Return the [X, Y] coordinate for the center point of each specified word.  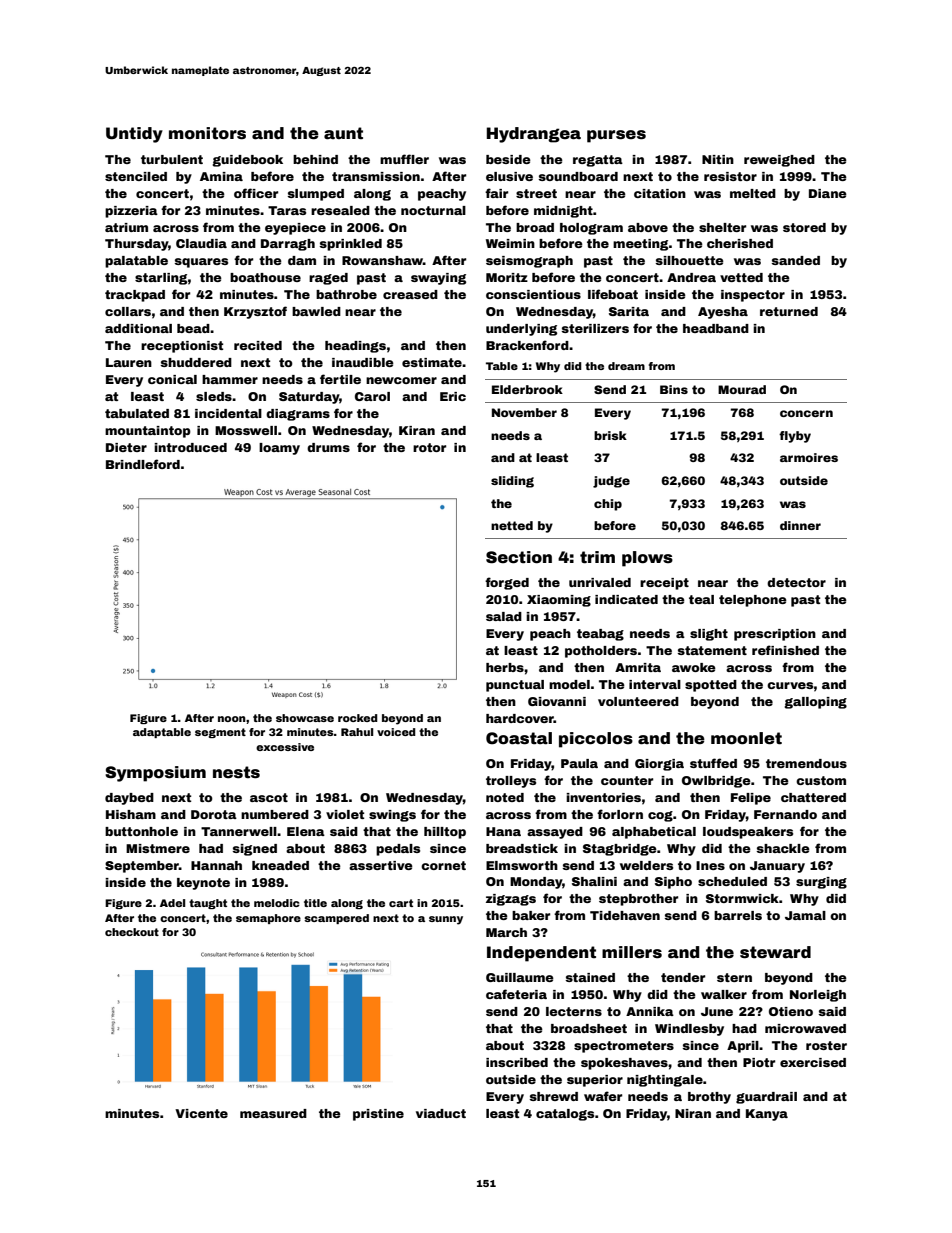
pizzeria [131, 212]
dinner [800, 525]
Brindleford [143, 464]
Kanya [767, 1115]
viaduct [441, 1113]
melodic [277, 903]
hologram [591, 229]
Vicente [201, 1113]
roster [826, 1045]
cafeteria [516, 994]
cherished [740, 243]
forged [507, 583]
